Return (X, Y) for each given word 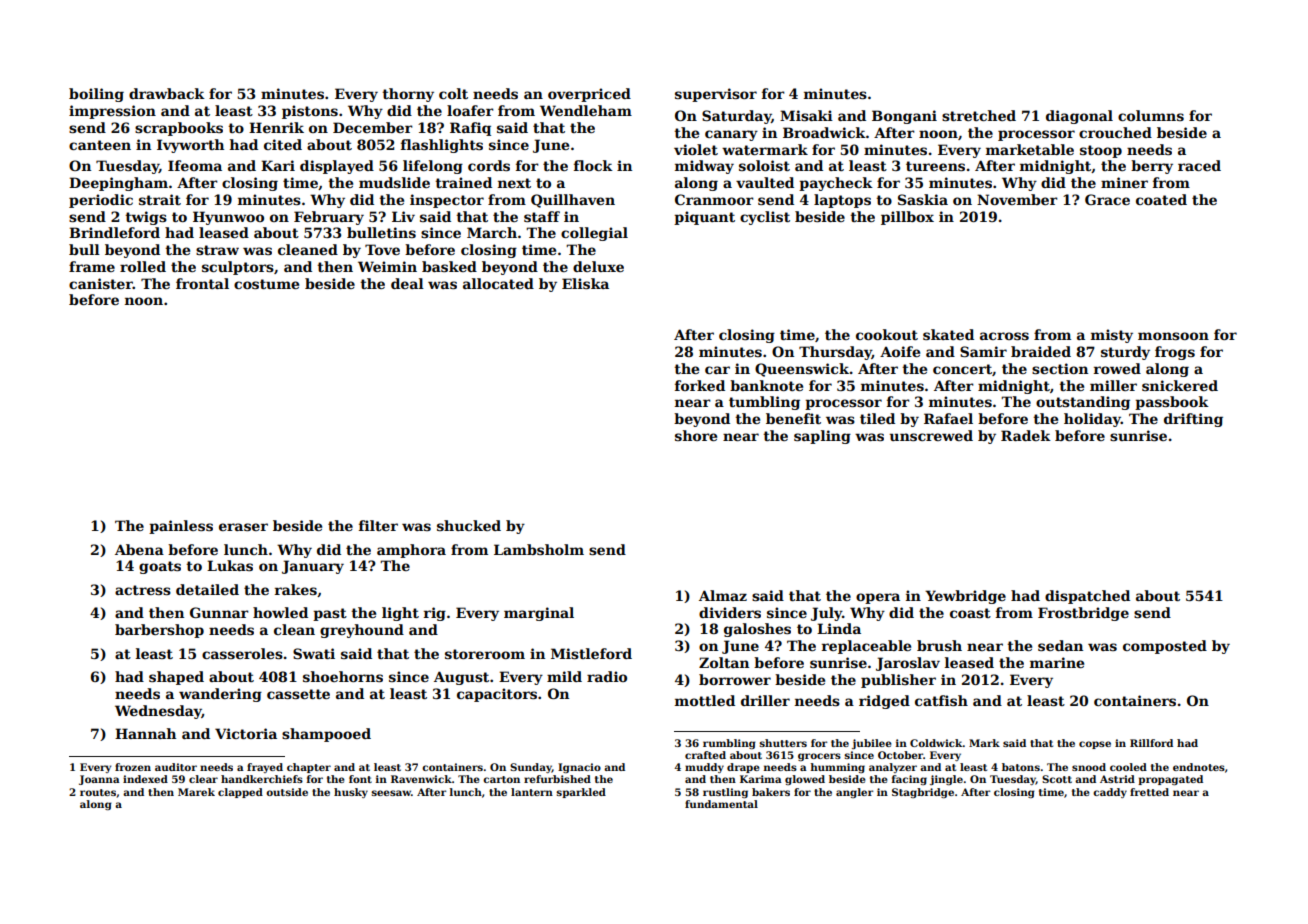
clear (203, 779)
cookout (887, 334)
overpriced (589, 95)
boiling (96, 95)
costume (266, 284)
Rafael (948, 418)
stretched (979, 115)
